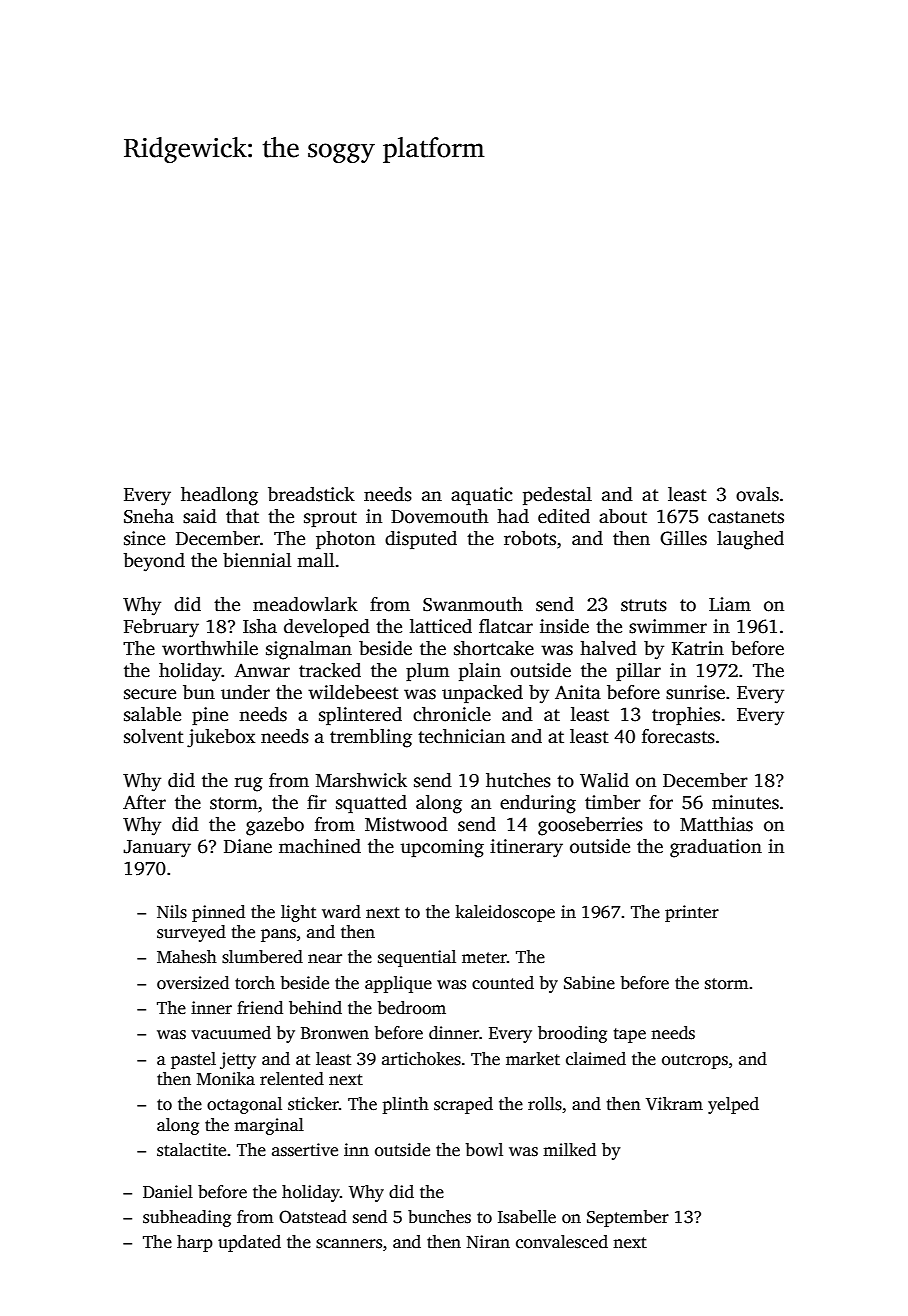  Describe the element at coordinates (557, 496) in the image. I see `pedestal` at that location.
